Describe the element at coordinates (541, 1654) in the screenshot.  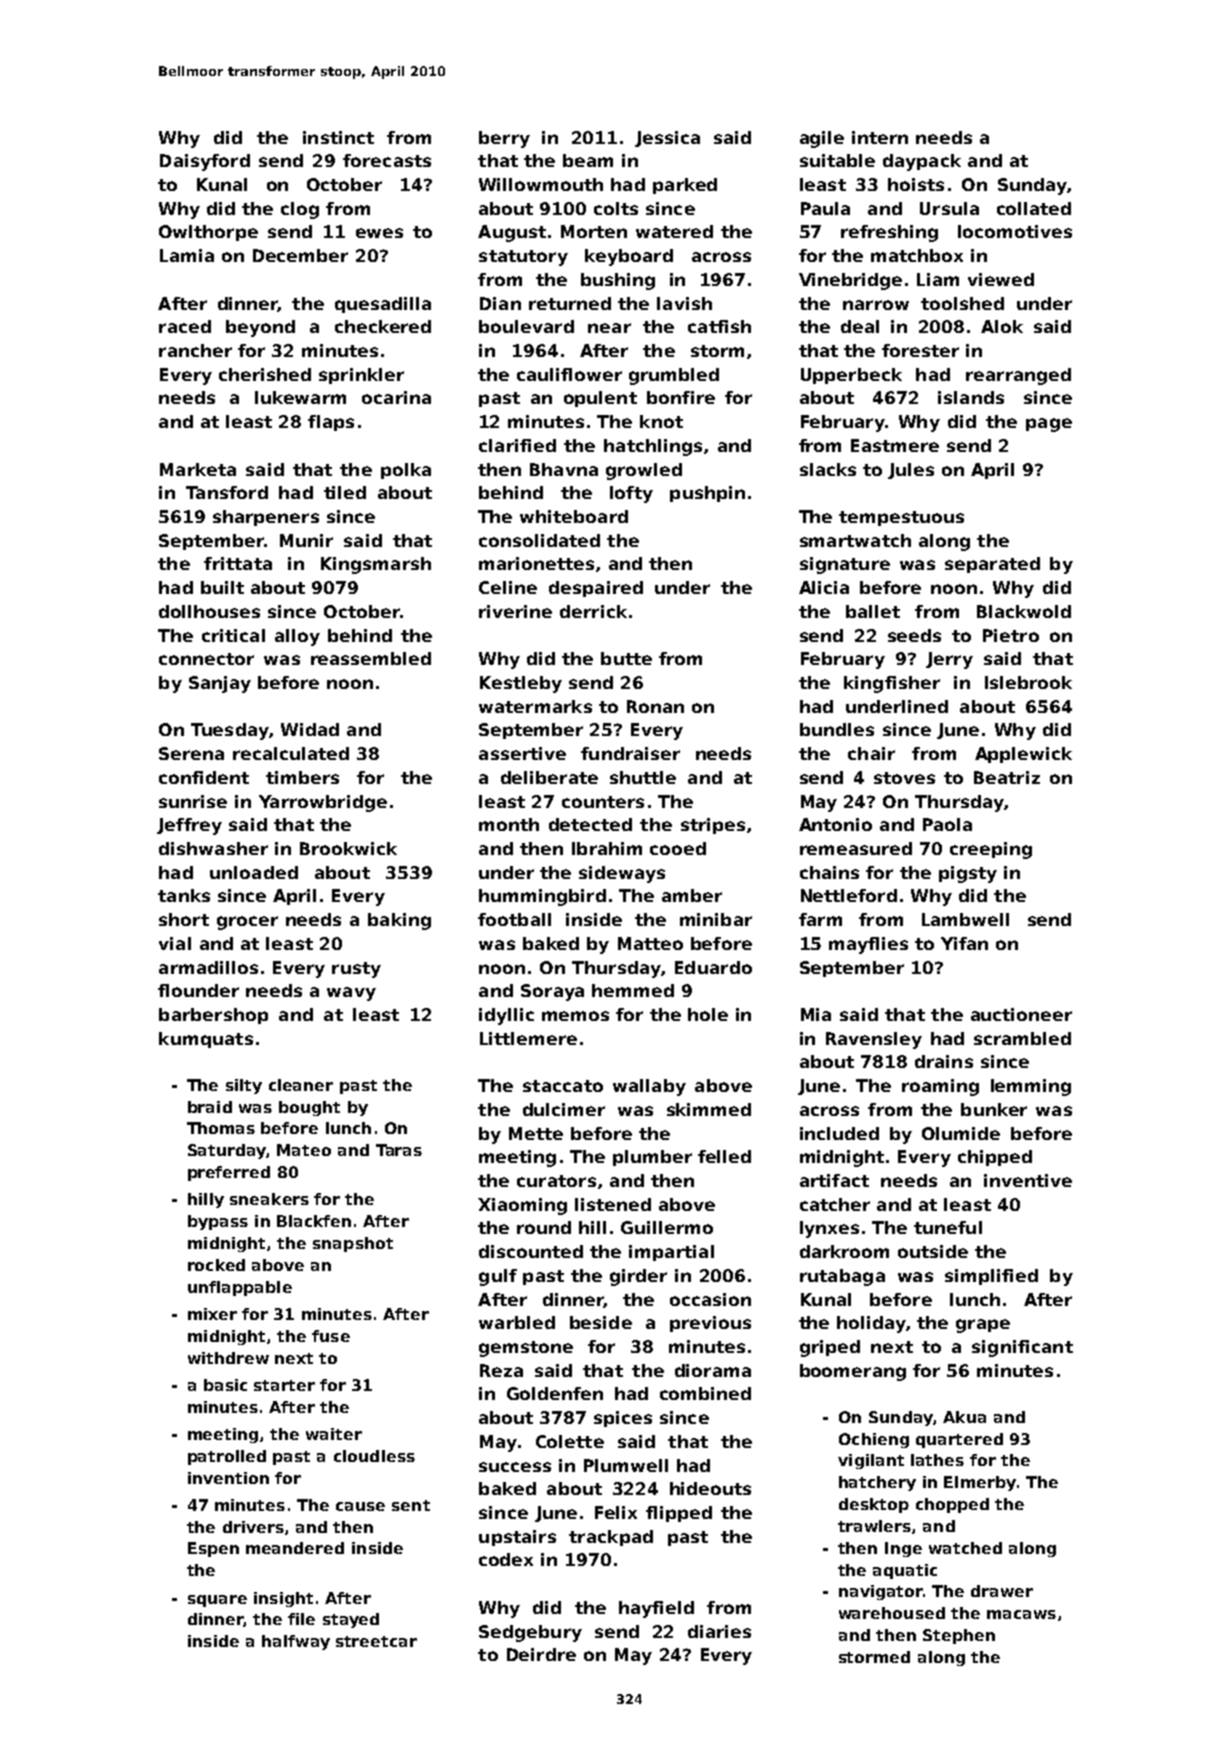
I see `Deirdre` at that location.
